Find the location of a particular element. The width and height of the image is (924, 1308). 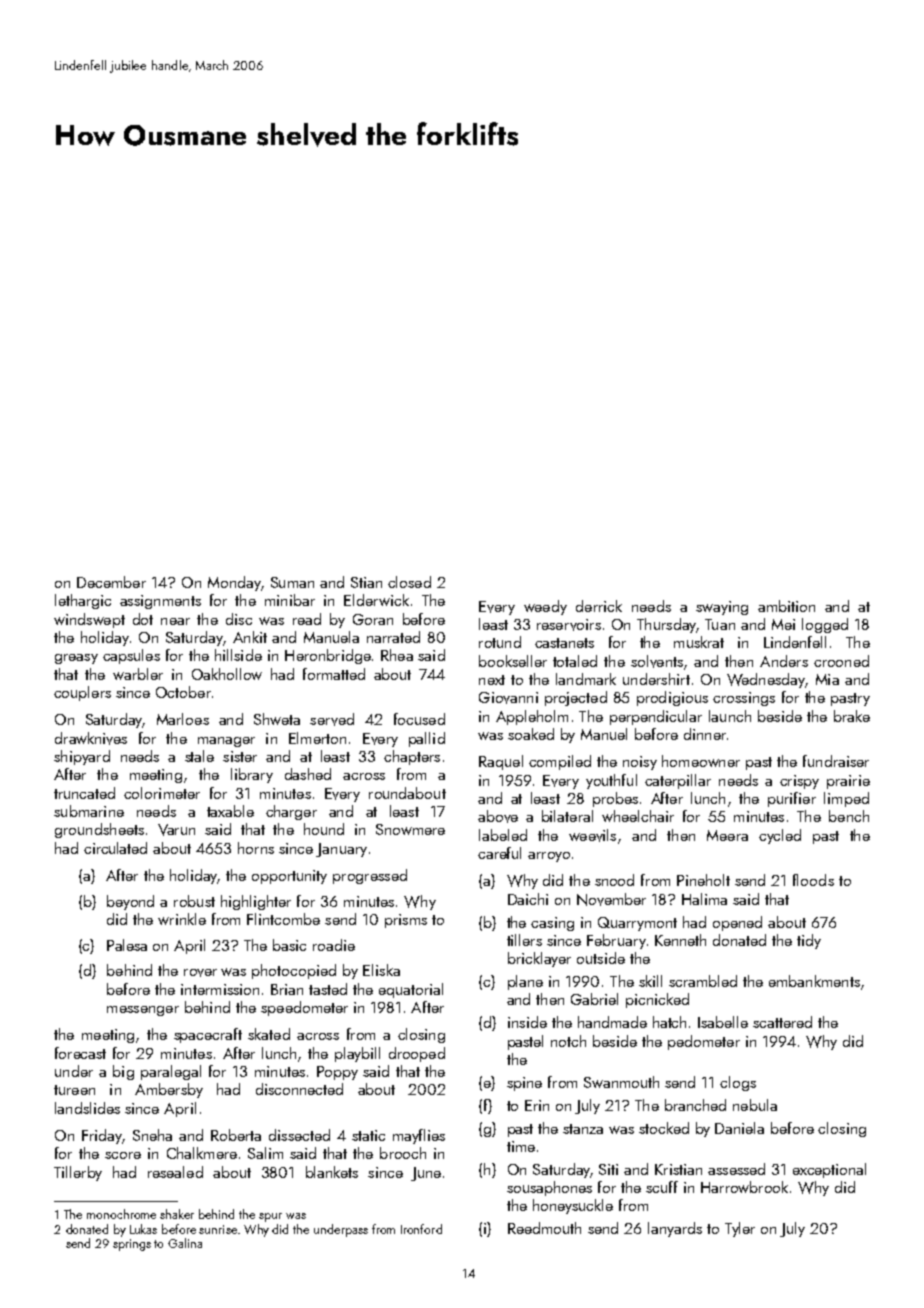

Ironford is located at coordinates (421, 1229).
